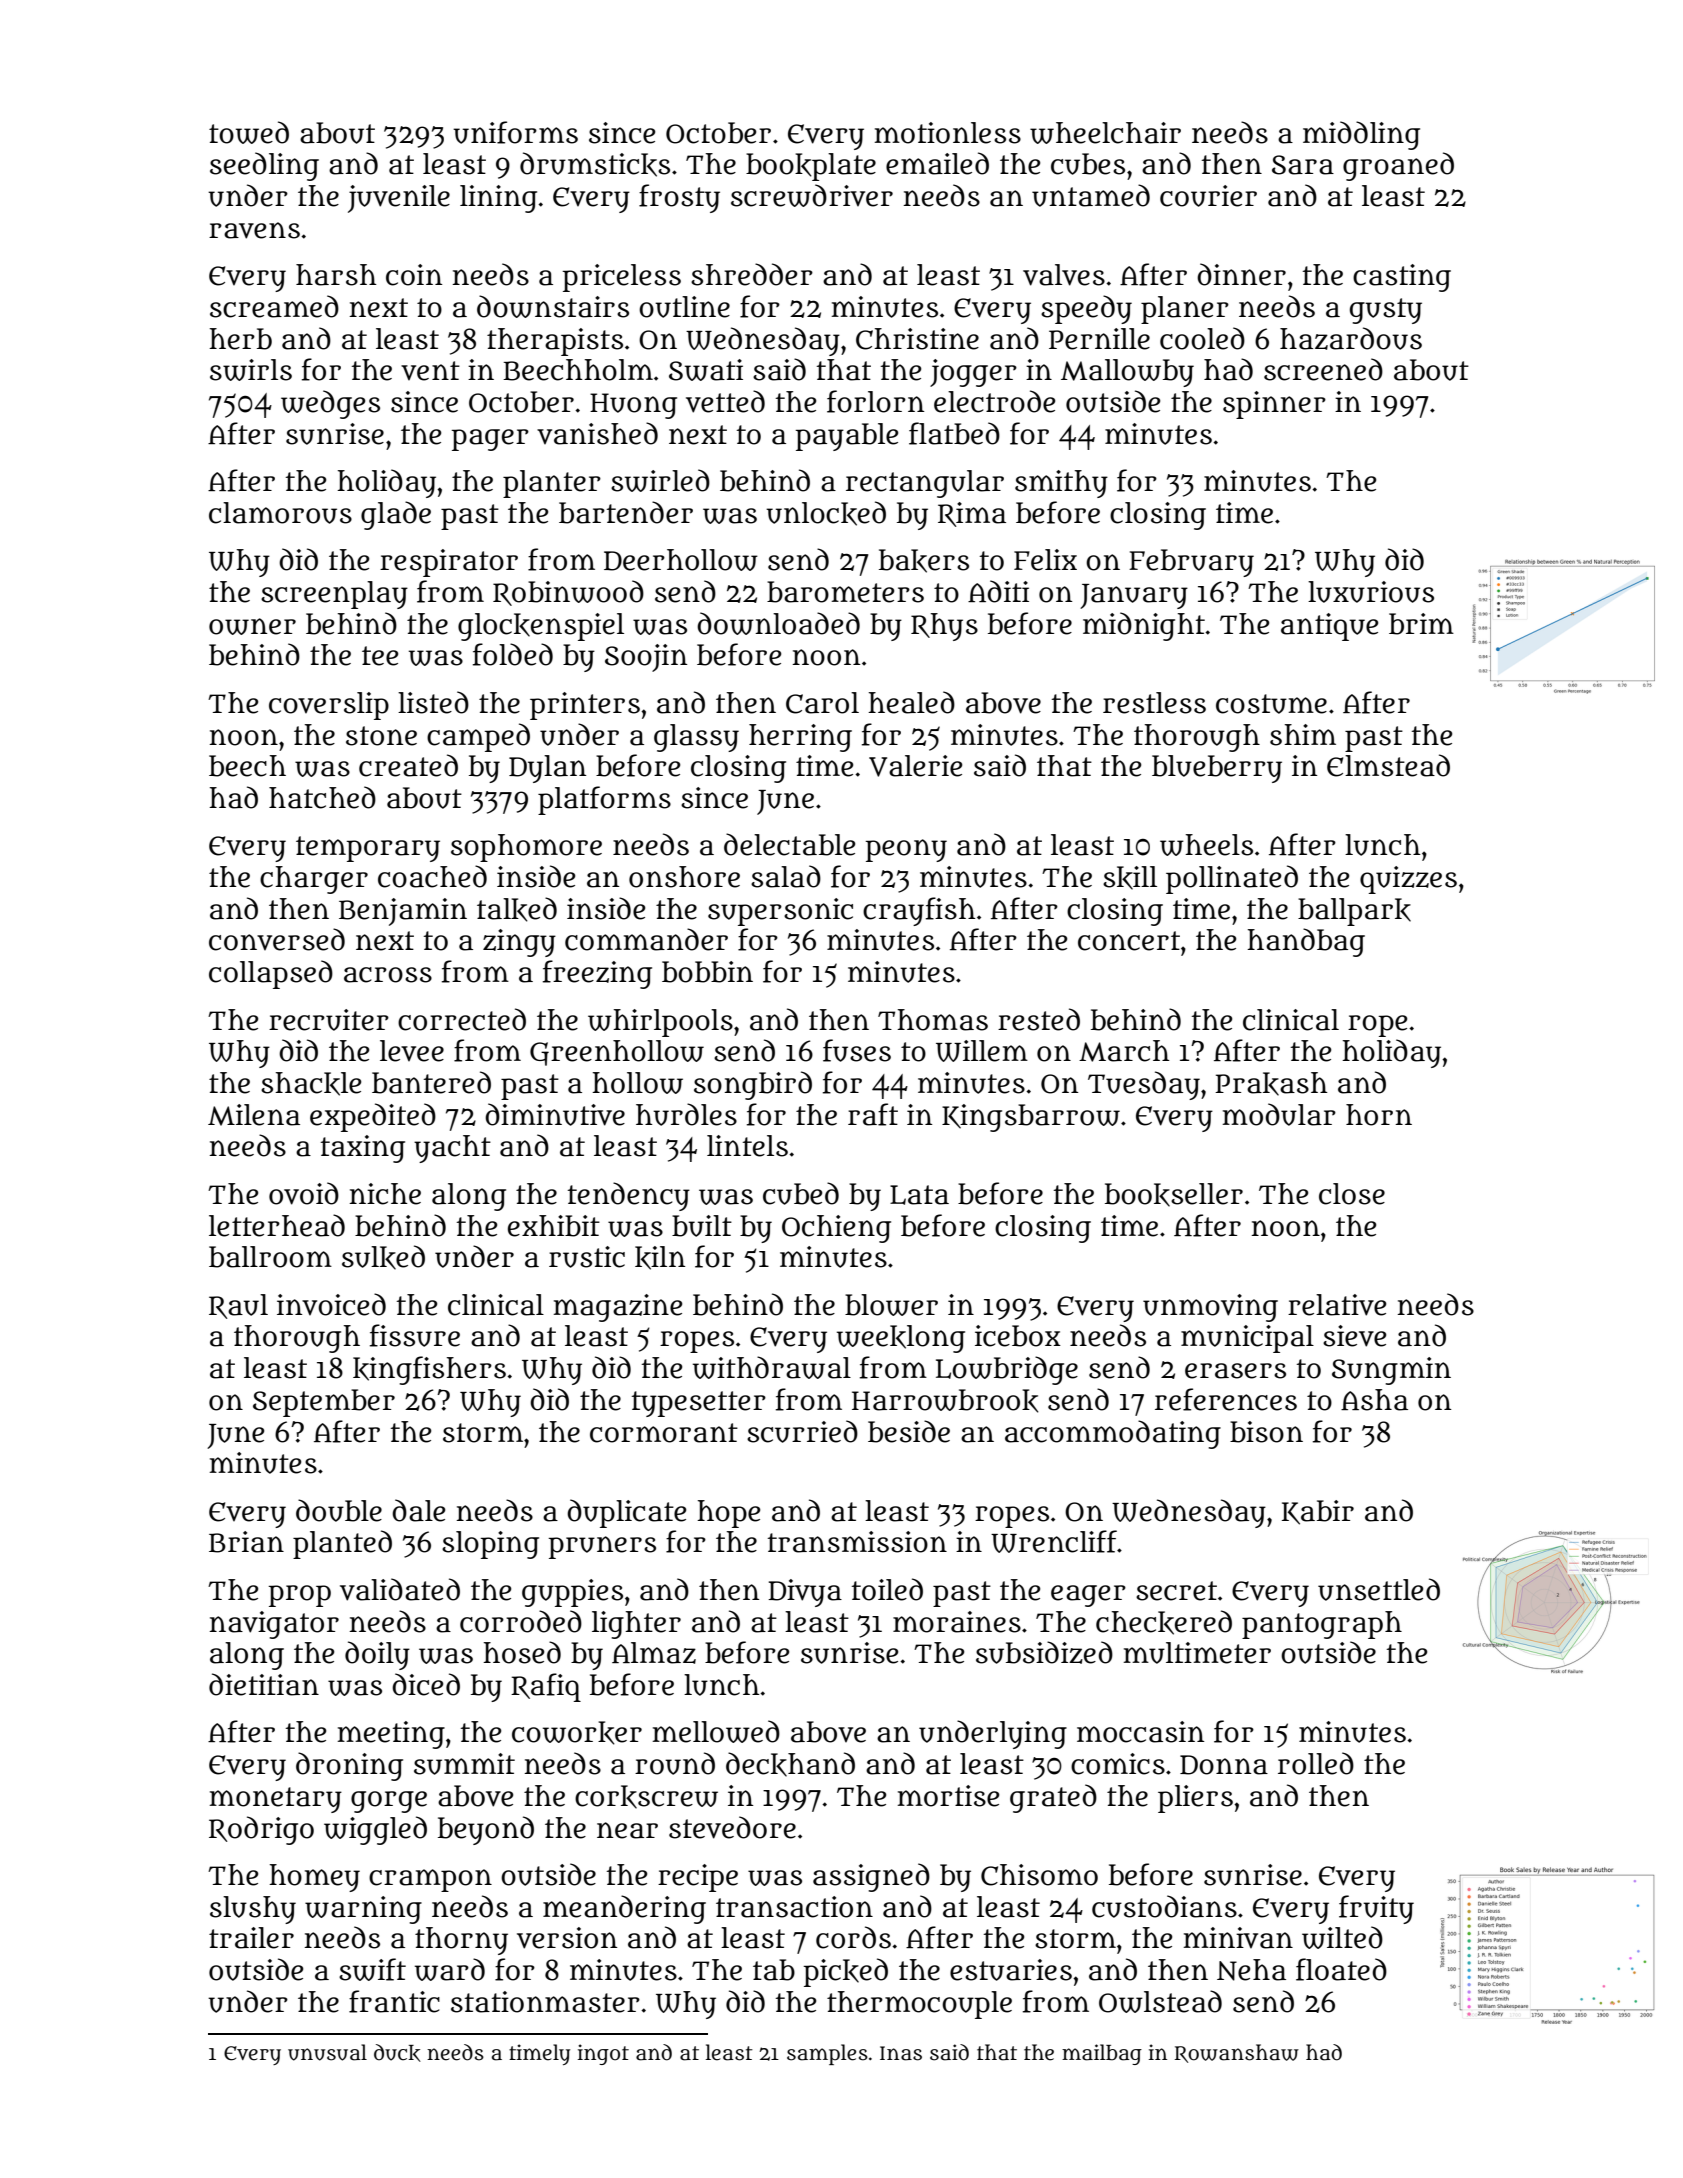 Image resolution: width=1683 pixels, height=2178 pixels. Describe the element at coordinates (274, 1625) in the page. I see `navigator` at that location.
